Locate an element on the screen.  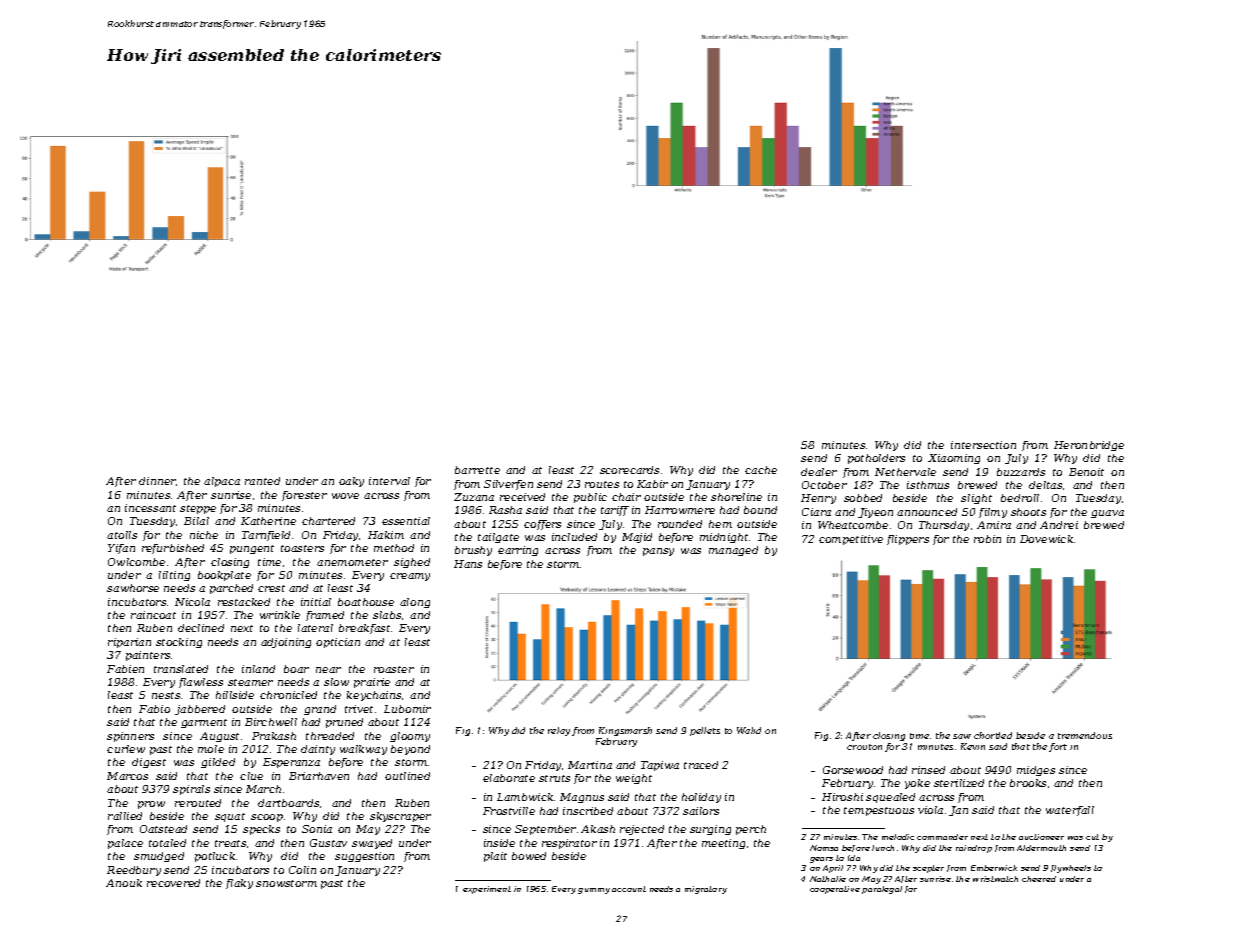
competitive is located at coordinates (851, 540).
